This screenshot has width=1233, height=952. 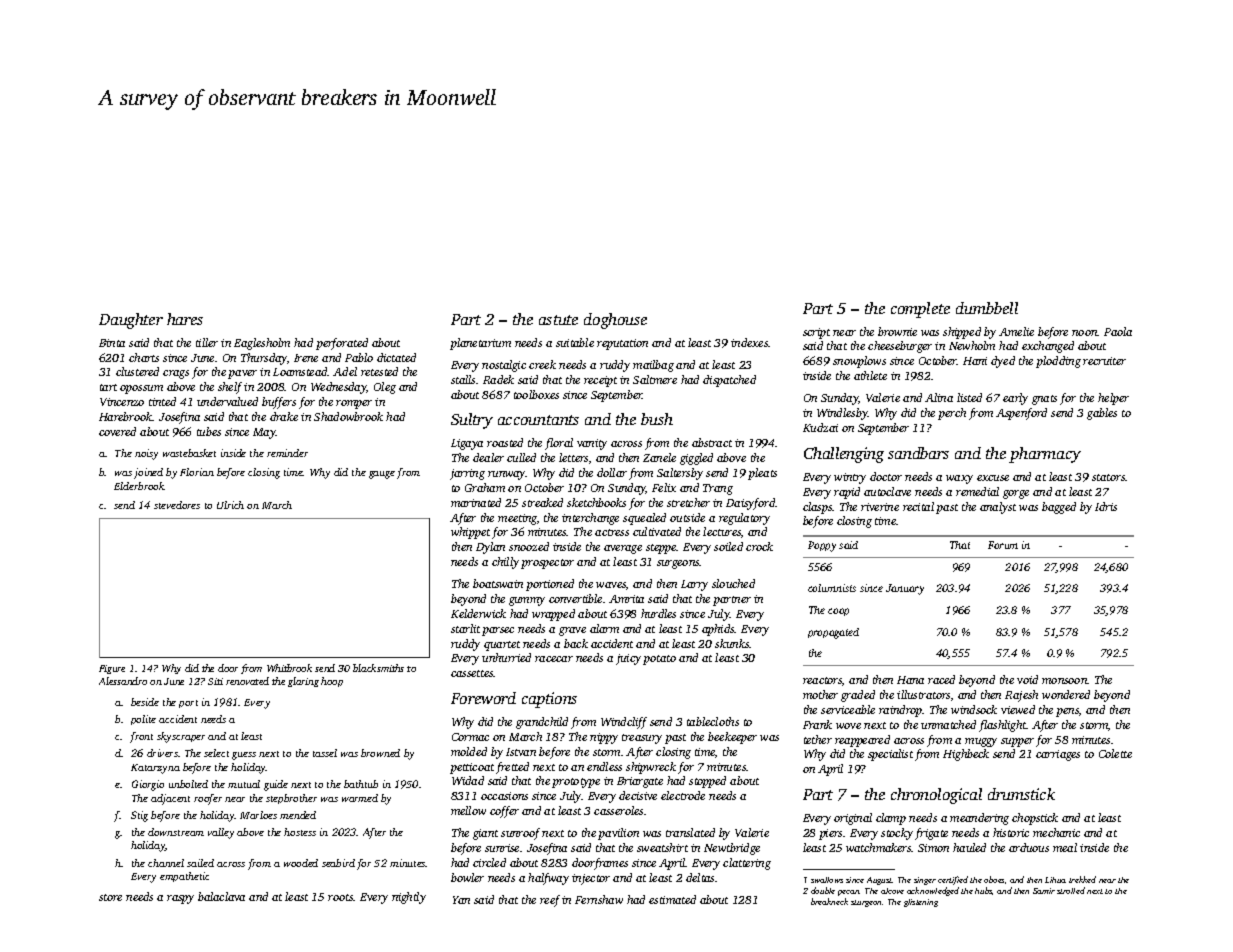 I want to click on carriages, so click(x=1058, y=755).
